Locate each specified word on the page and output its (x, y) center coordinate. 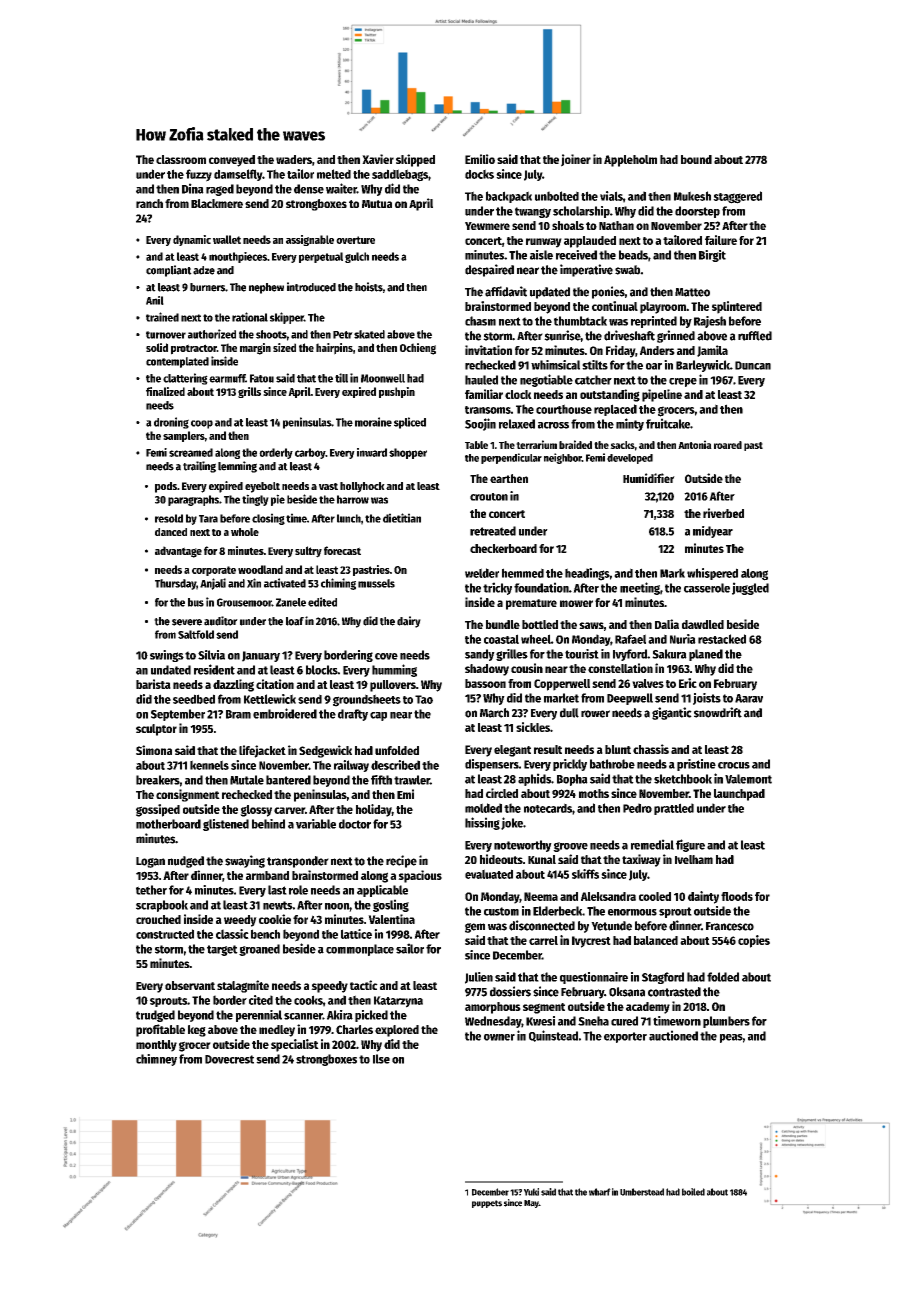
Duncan (753, 365)
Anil (155, 300)
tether (151, 890)
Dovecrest (229, 1059)
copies (754, 941)
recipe (401, 861)
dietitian (402, 518)
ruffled (755, 336)
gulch (357, 257)
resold (169, 518)
